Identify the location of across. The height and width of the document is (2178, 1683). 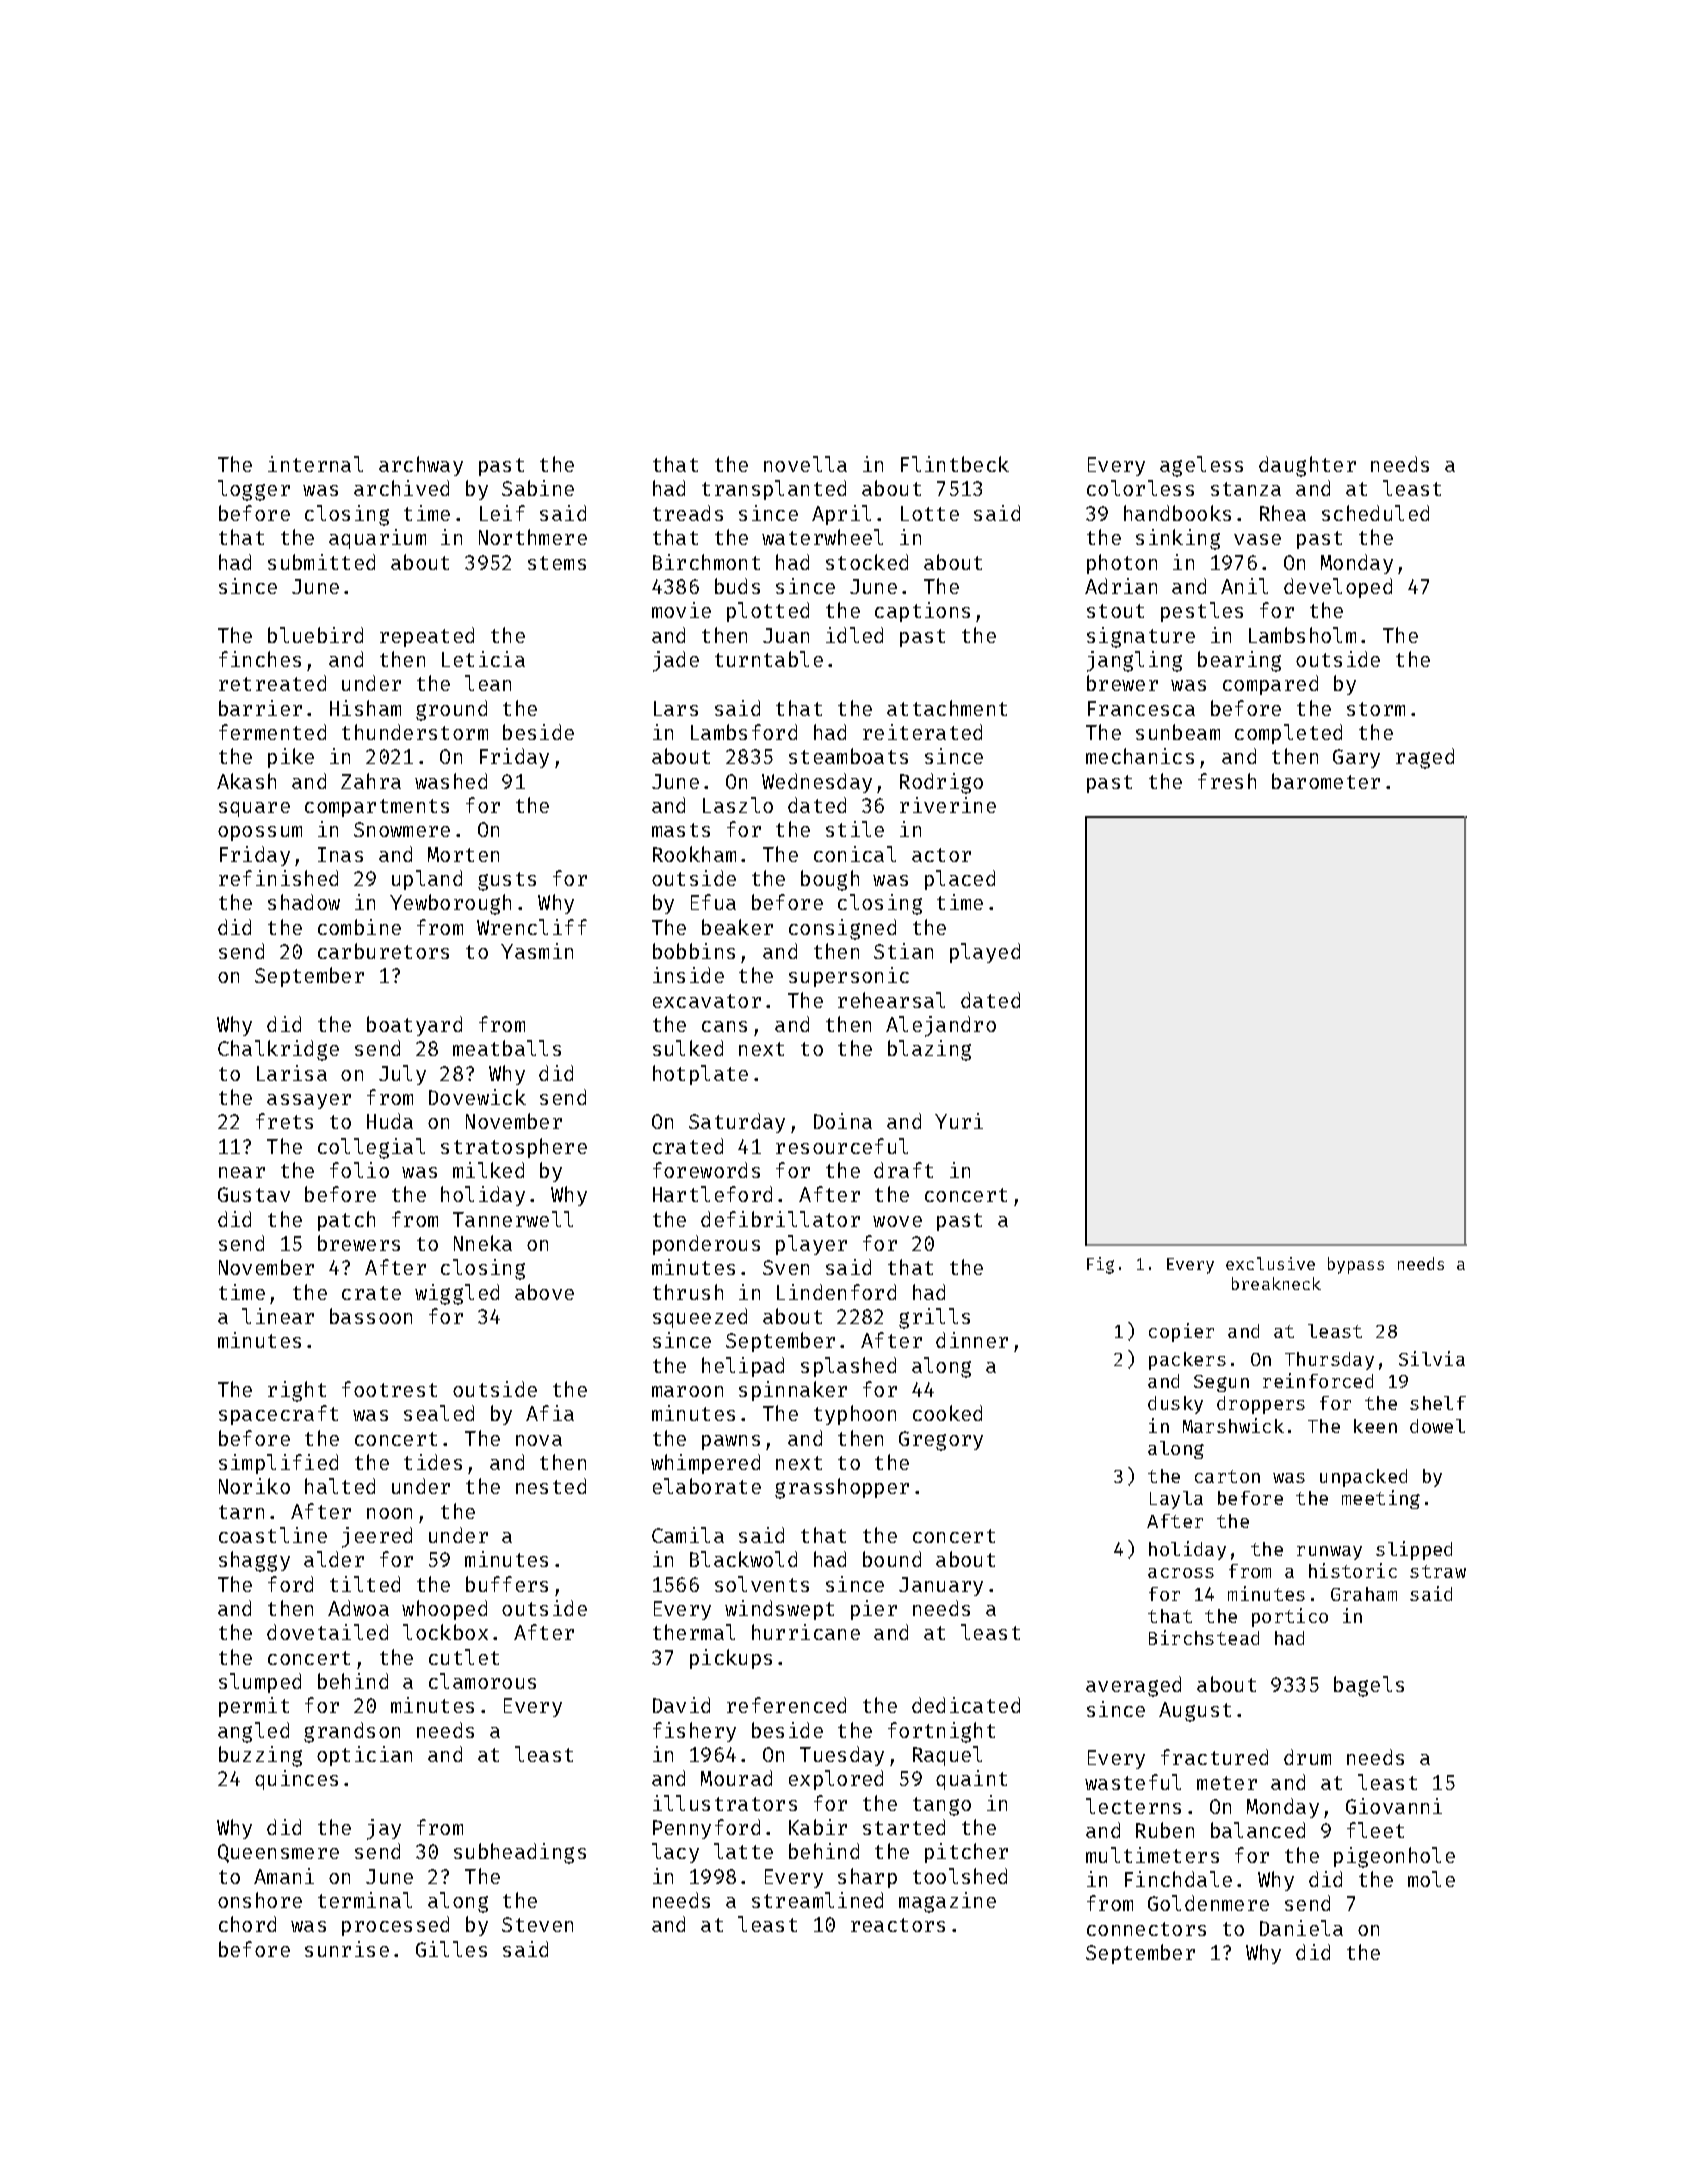
(1181, 1573).
